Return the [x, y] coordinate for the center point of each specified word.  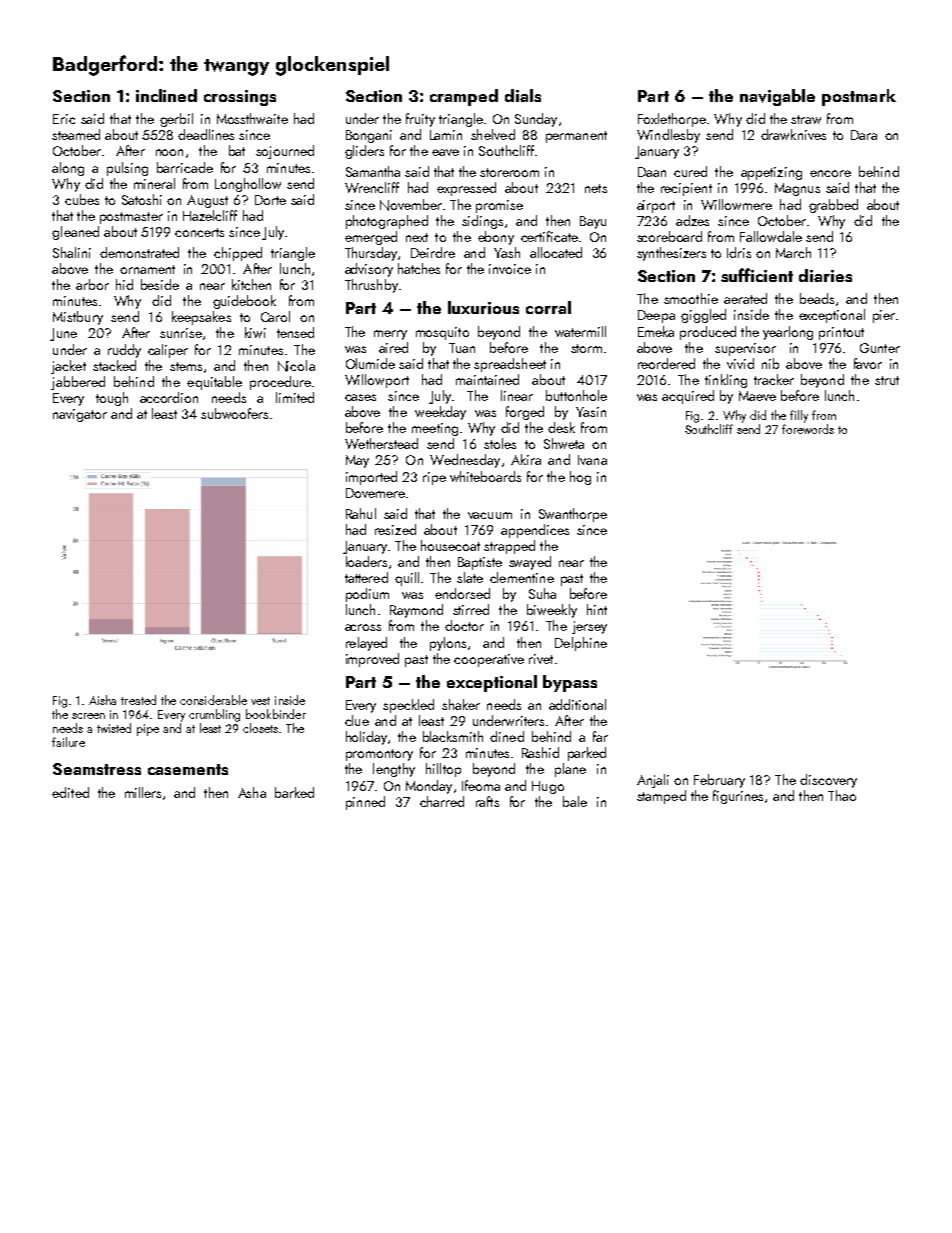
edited [70, 792]
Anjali [653, 781]
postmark [859, 97]
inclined [166, 95]
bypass [570, 683]
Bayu [593, 222]
